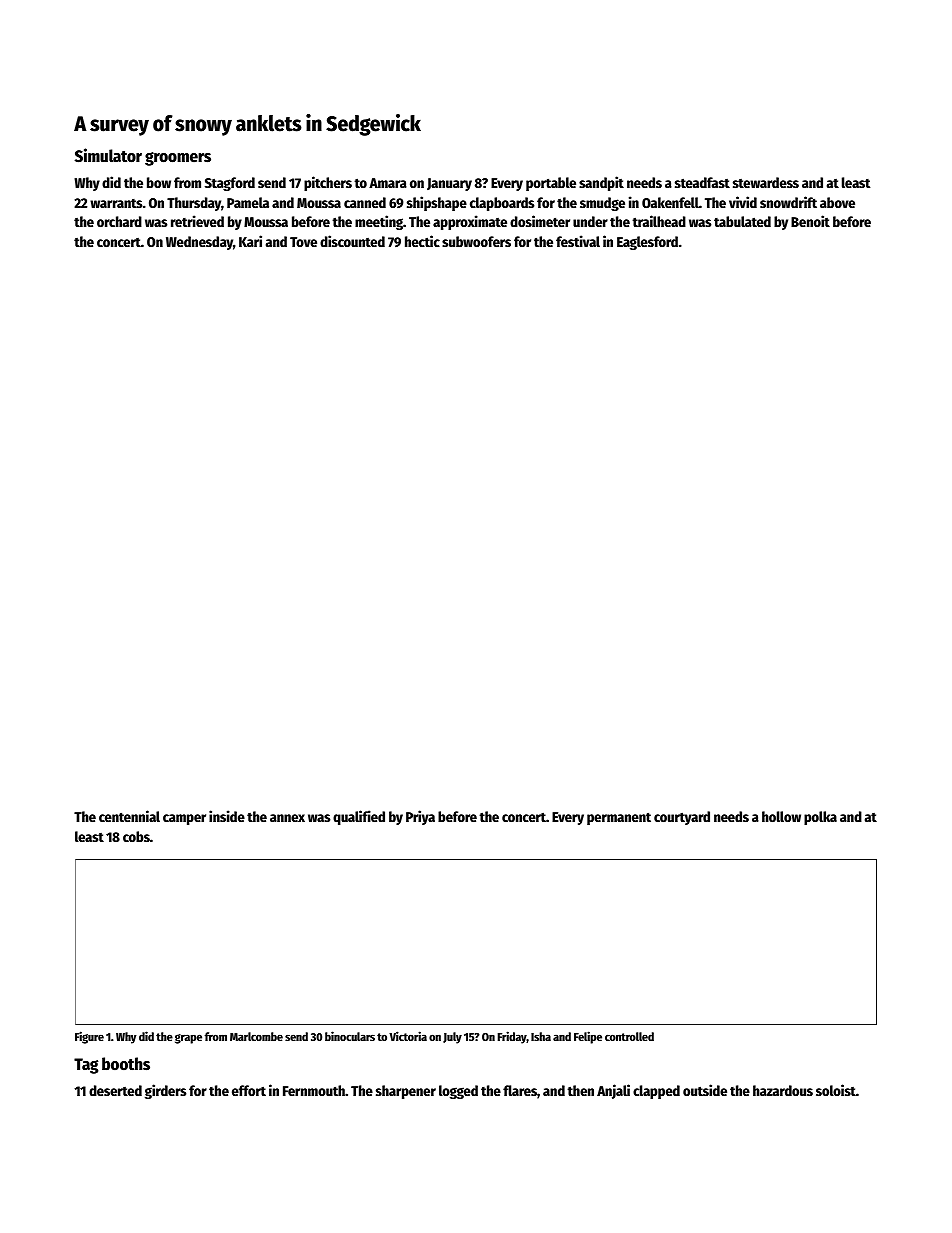  What do you see at coordinates (551, 184) in the page?
I see `portable` at bounding box center [551, 184].
